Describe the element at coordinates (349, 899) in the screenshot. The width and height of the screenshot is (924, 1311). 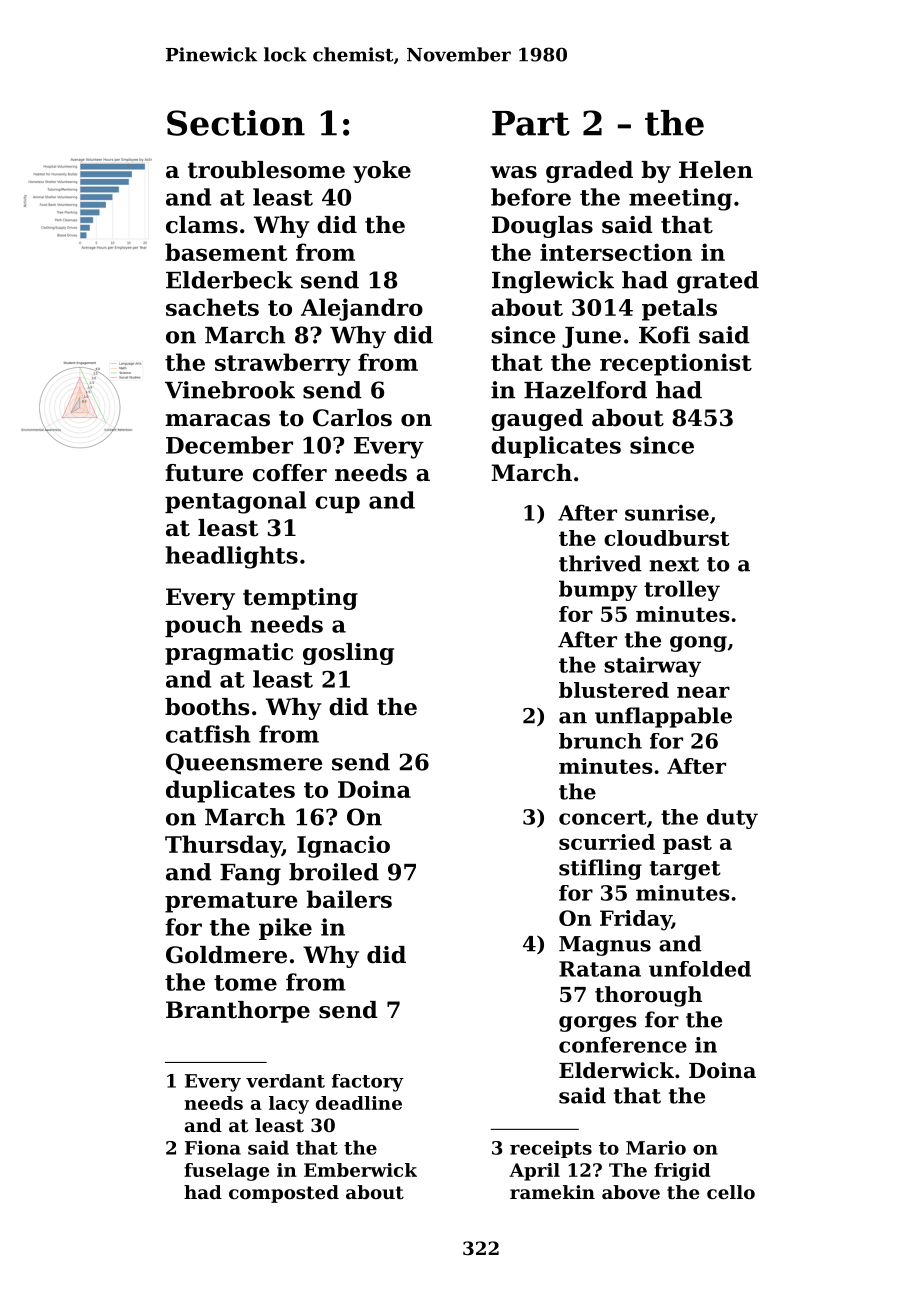
I see `bailers` at that location.
